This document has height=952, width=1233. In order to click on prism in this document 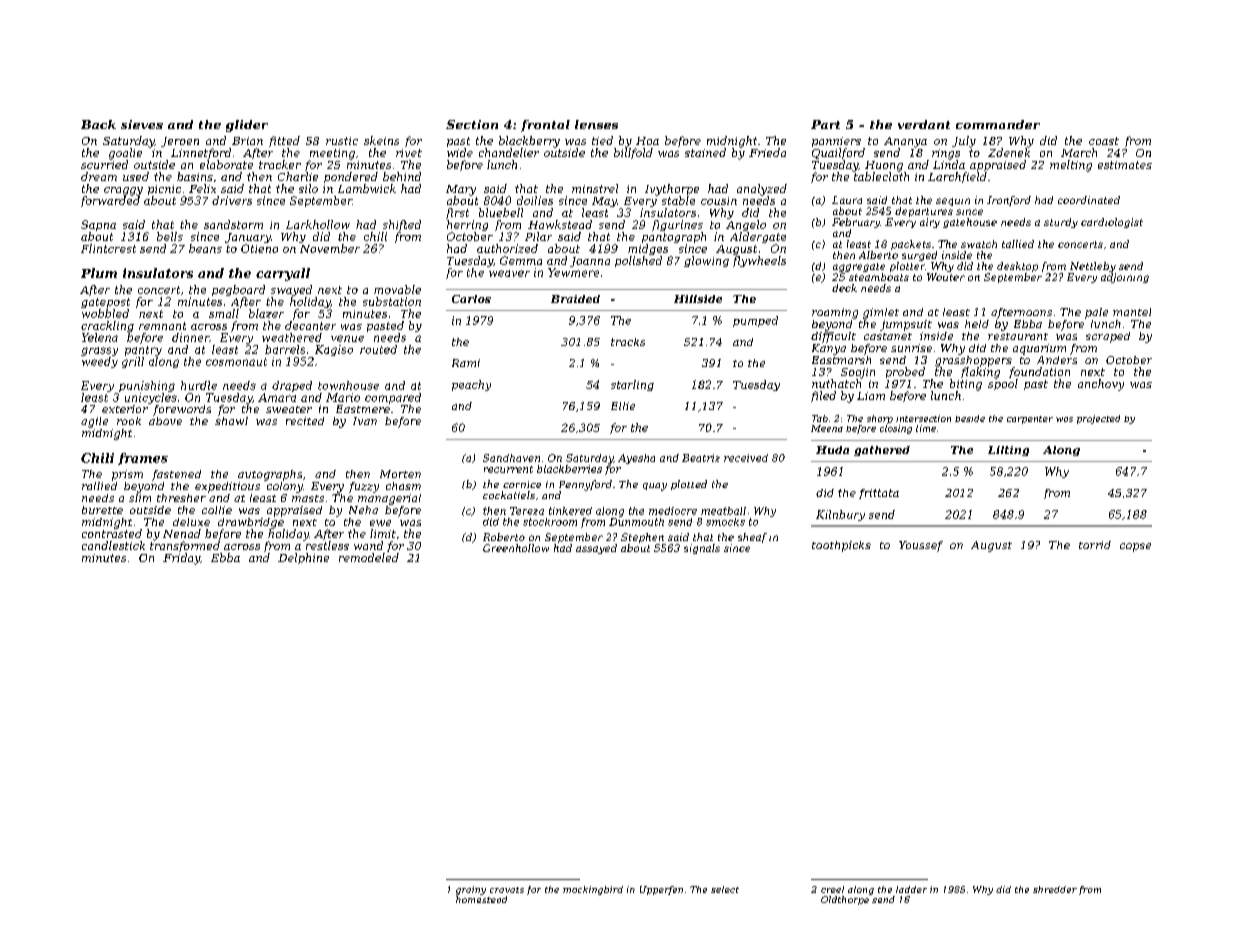, I will do `click(127, 475)`.
